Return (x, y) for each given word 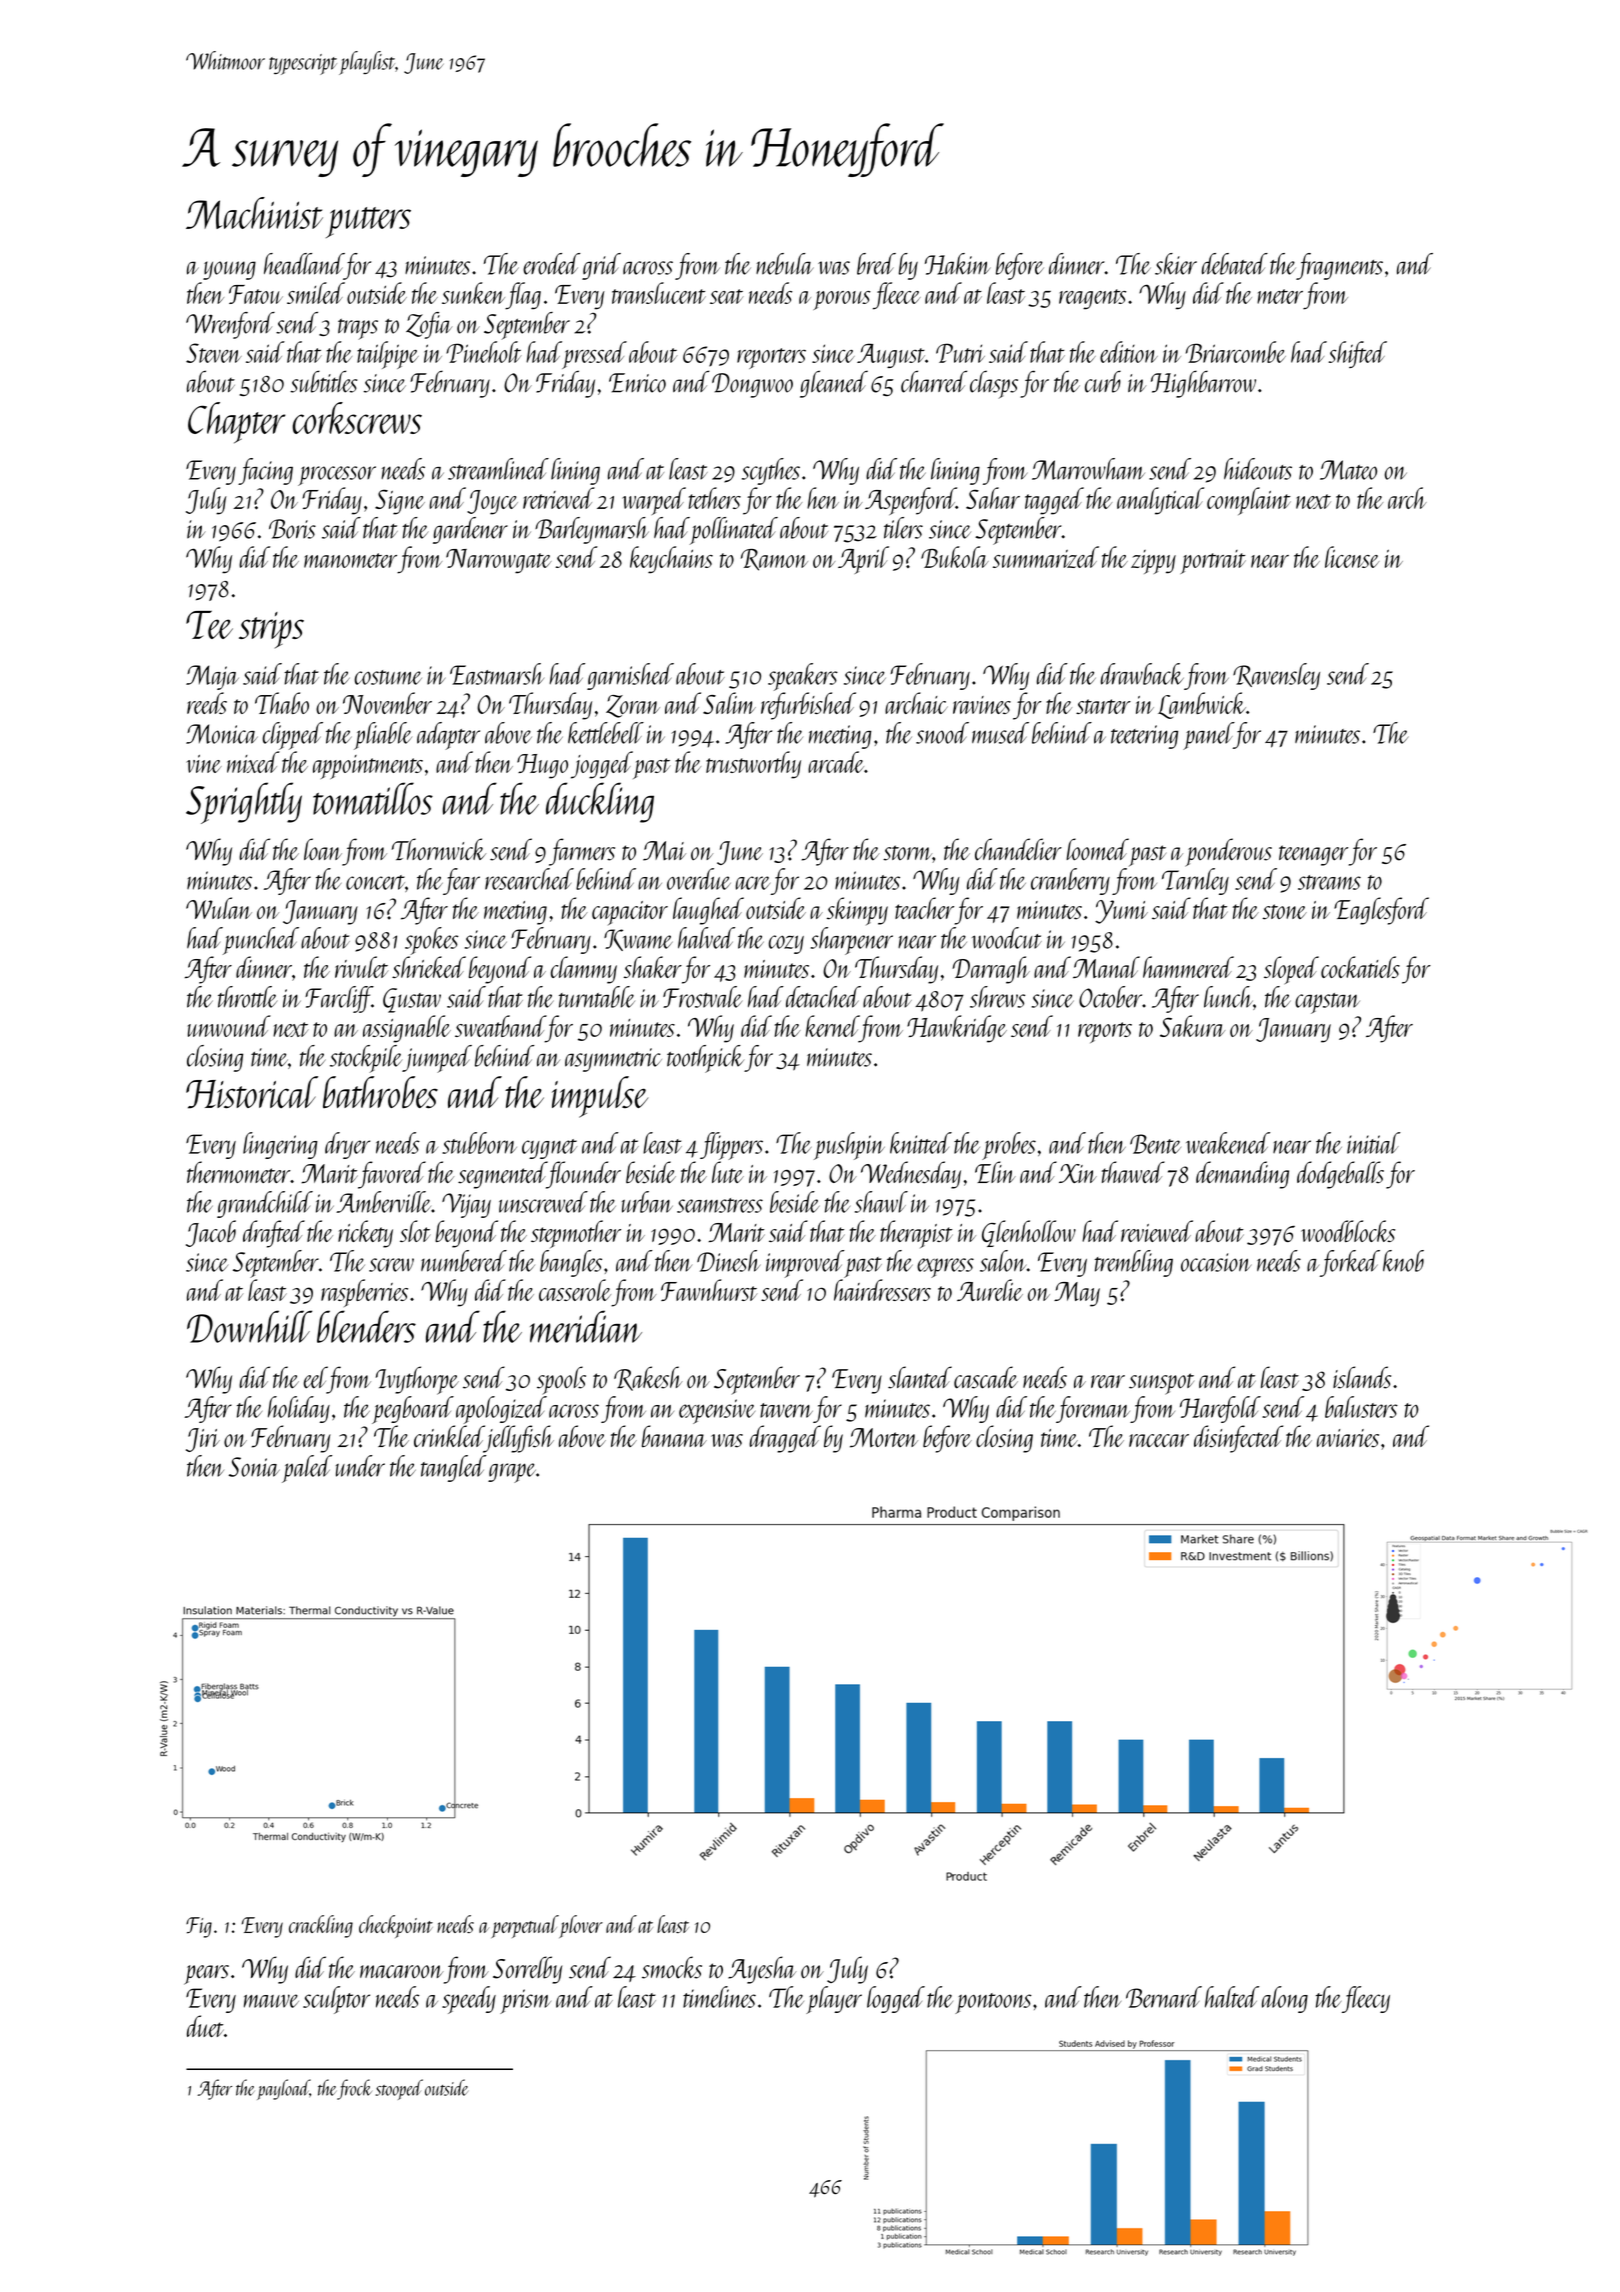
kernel (832, 1026)
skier (1176, 264)
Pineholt (484, 352)
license (1352, 557)
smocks (672, 1967)
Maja (212, 677)
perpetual (525, 1926)
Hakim (958, 264)
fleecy (1366, 1999)
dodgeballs (1340, 1175)
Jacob (211, 1233)
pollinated (734, 531)
